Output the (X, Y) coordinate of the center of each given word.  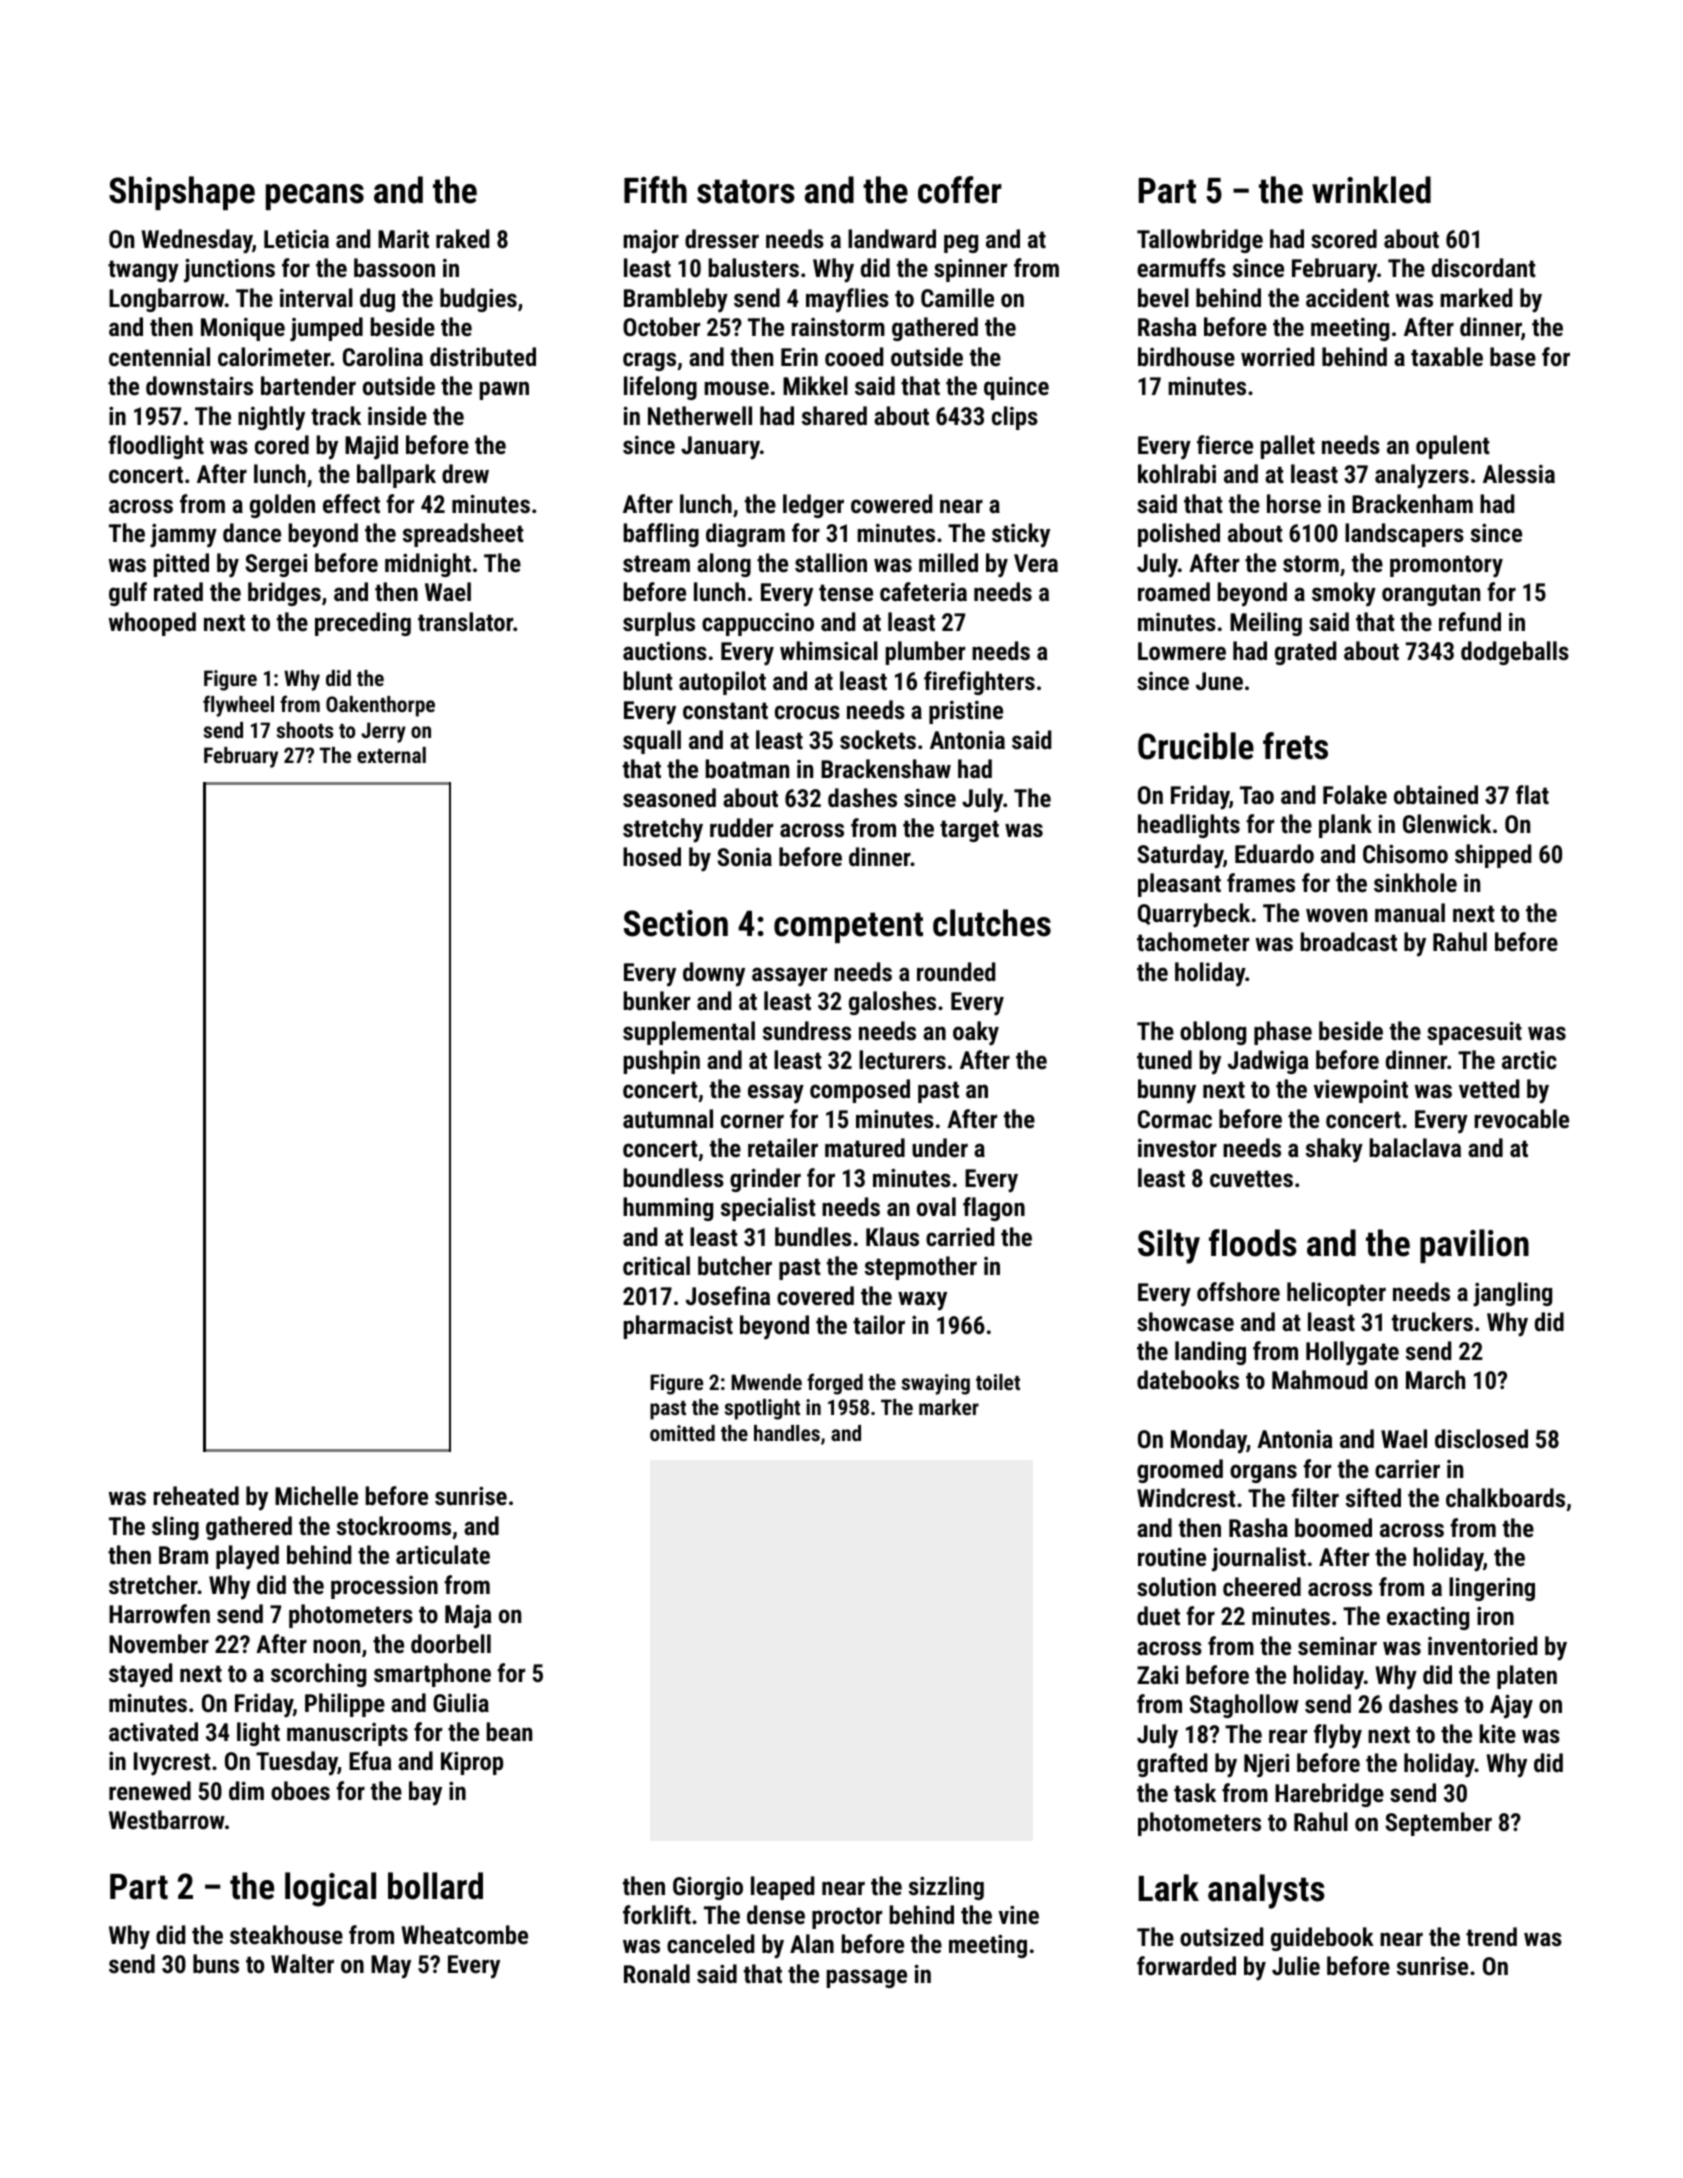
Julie (1296, 1965)
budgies (478, 300)
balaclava (1415, 1147)
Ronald (657, 1973)
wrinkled (1371, 190)
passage (867, 1978)
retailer (783, 1147)
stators (746, 191)
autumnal (668, 1118)
